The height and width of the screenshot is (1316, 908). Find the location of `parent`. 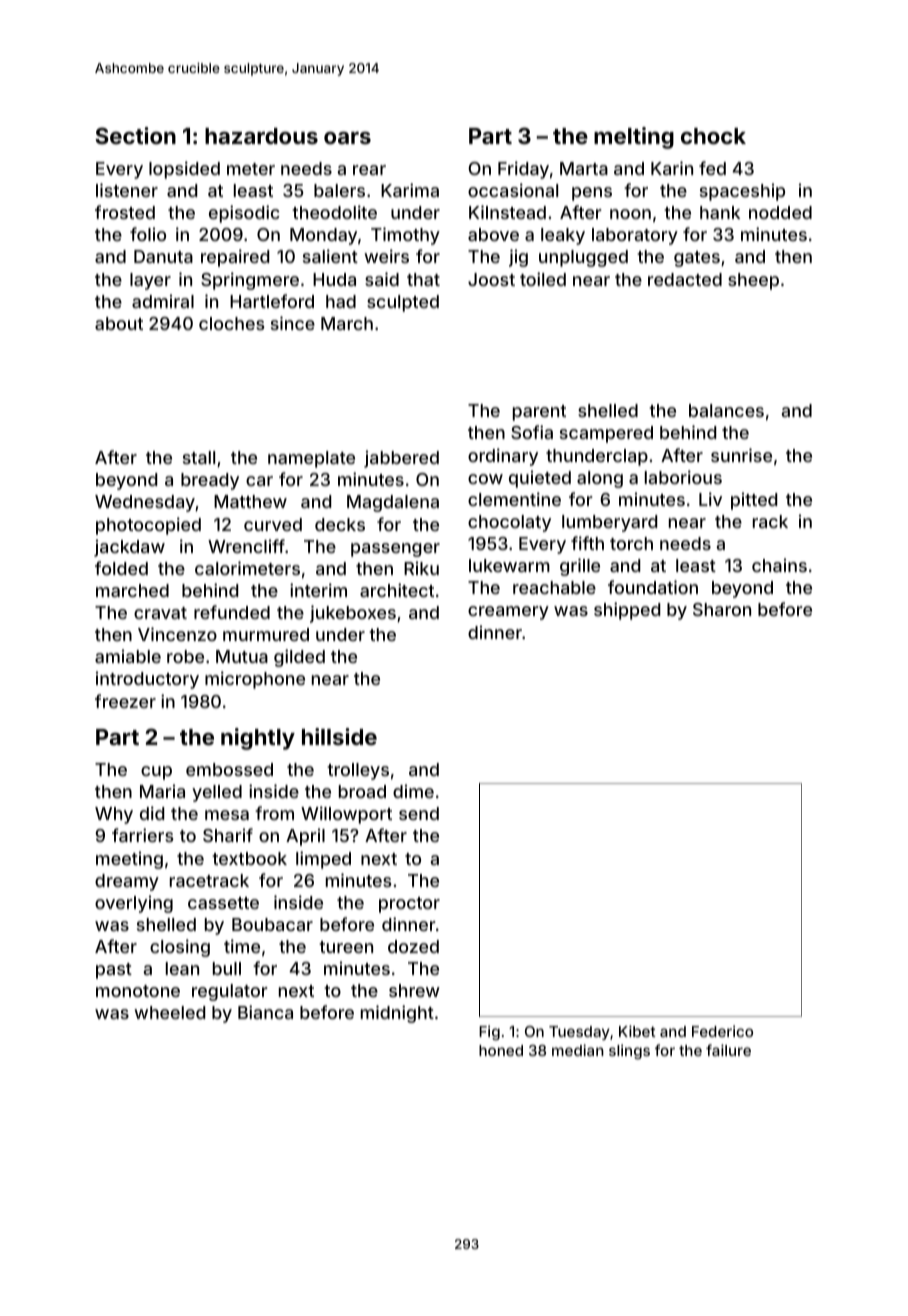

parent is located at coordinates (539, 413).
